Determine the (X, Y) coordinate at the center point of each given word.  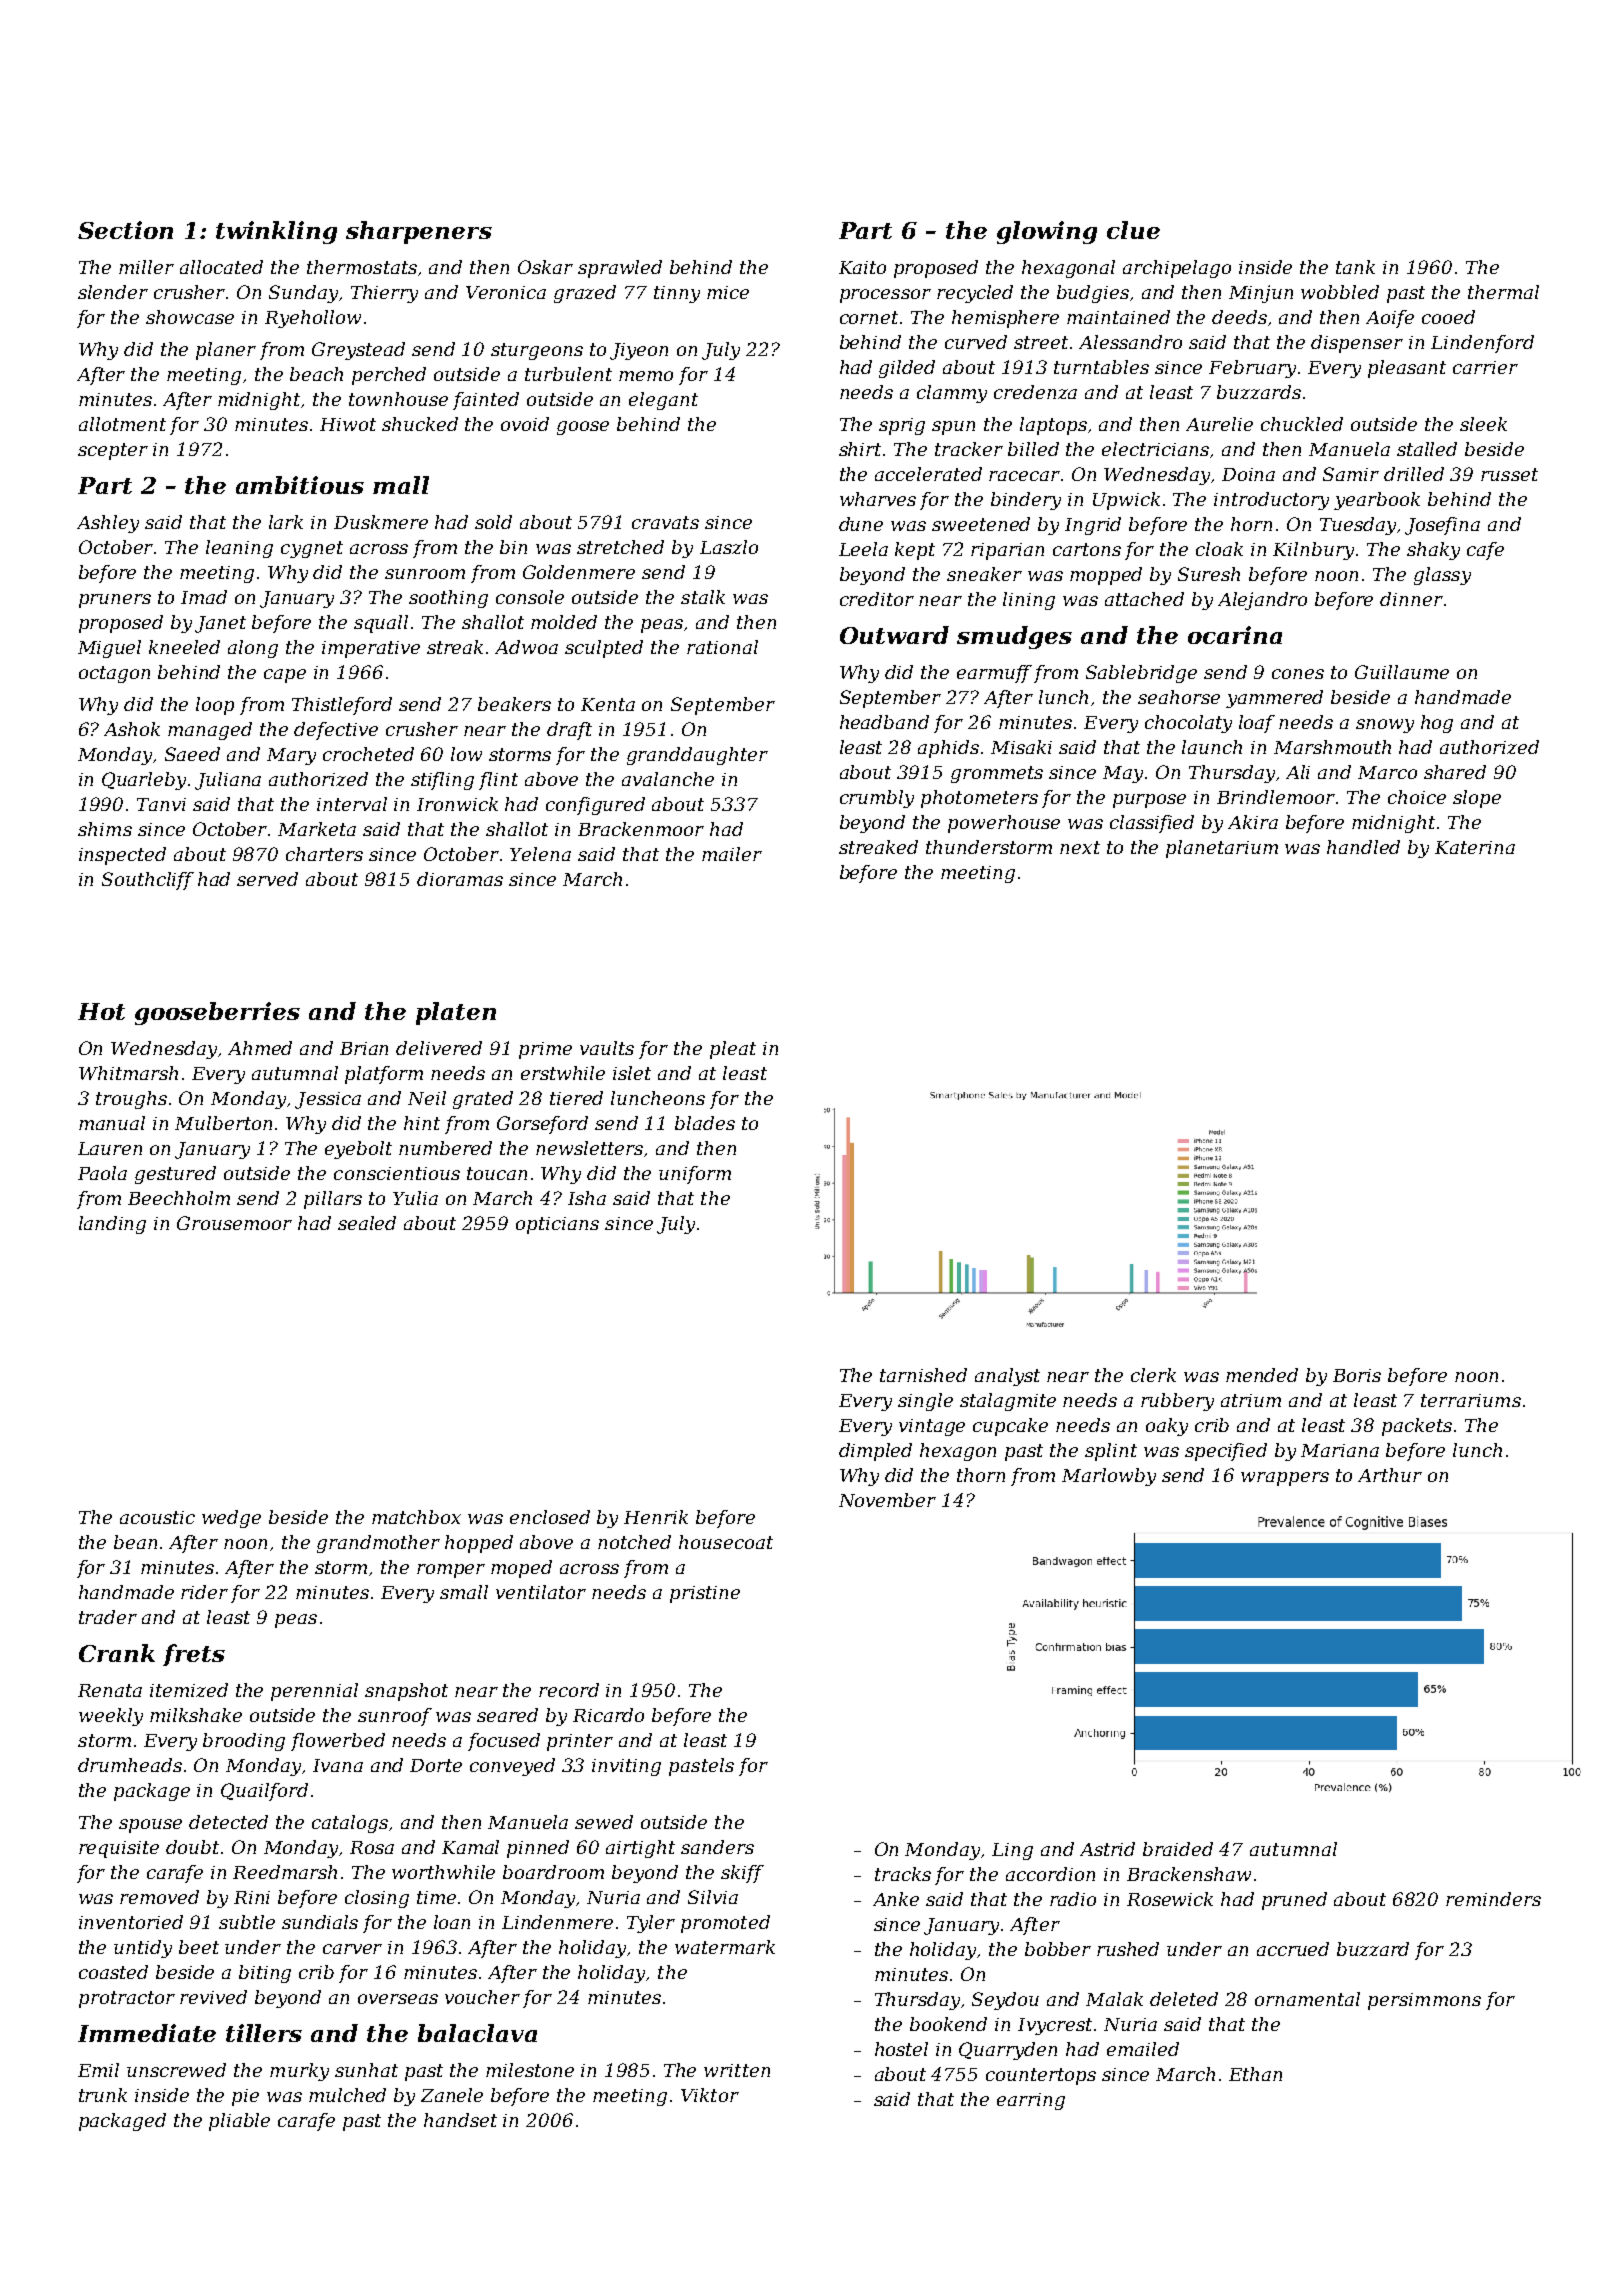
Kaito (862, 267)
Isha (587, 1198)
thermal (1503, 292)
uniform (695, 1175)
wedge (231, 1519)
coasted (113, 1972)
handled (1363, 847)
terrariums (1471, 1400)
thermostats (362, 267)
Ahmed (260, 1048)
